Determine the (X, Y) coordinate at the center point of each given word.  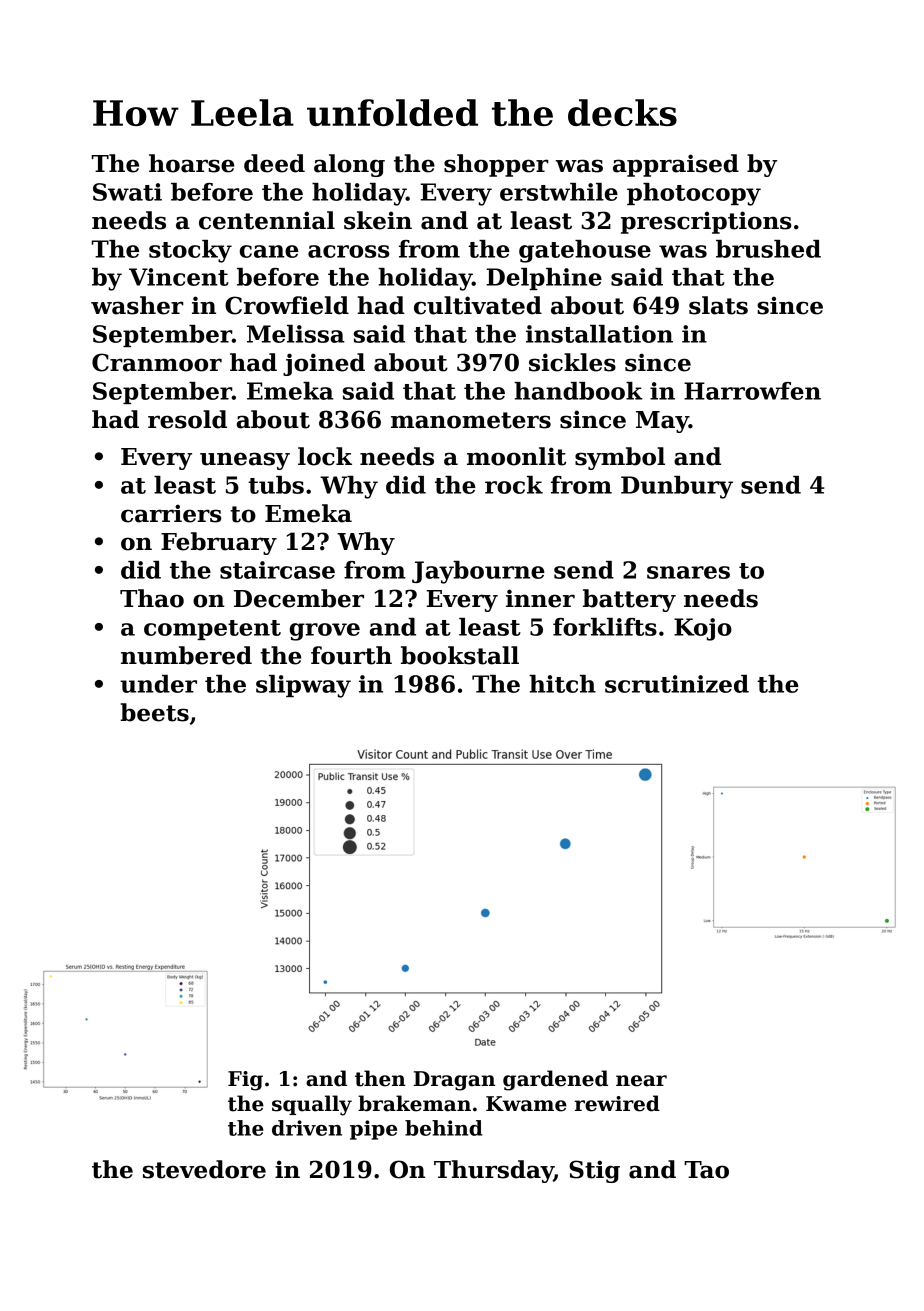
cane (269, 251)
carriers (171, 513)
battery (629, 600)
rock (514, 485)
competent (212, 630)
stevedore (204, 1169)
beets (154, 712)
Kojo (703, 629)
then (380, 1078)
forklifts (605, 627)
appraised (676, 165)
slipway (303, 686)
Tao (706, 1170)
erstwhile (559, 192)
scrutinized (677, 684)
